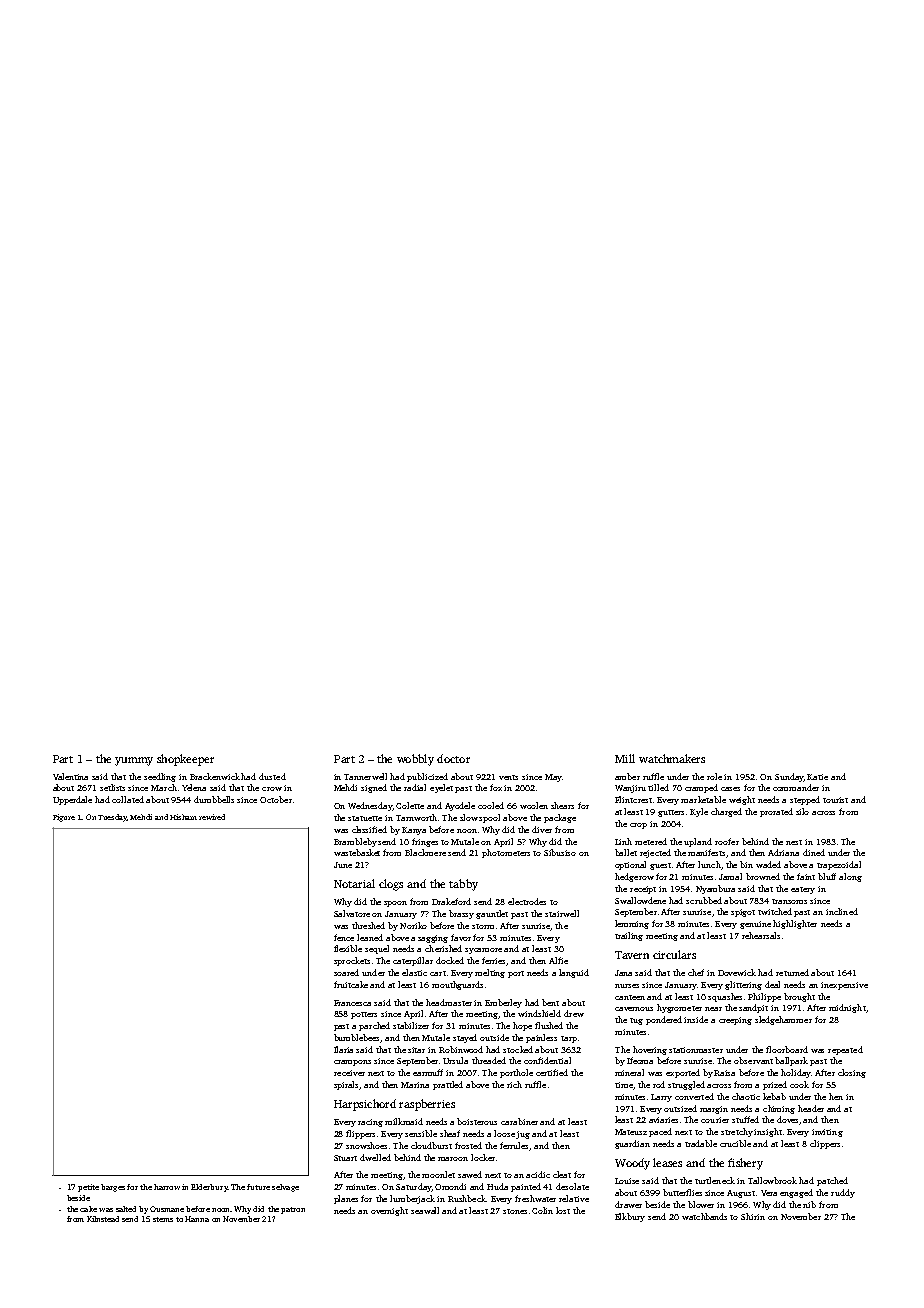 This screenshot has width=924, height=1308. I want to click on cart, so click(438, 973).
